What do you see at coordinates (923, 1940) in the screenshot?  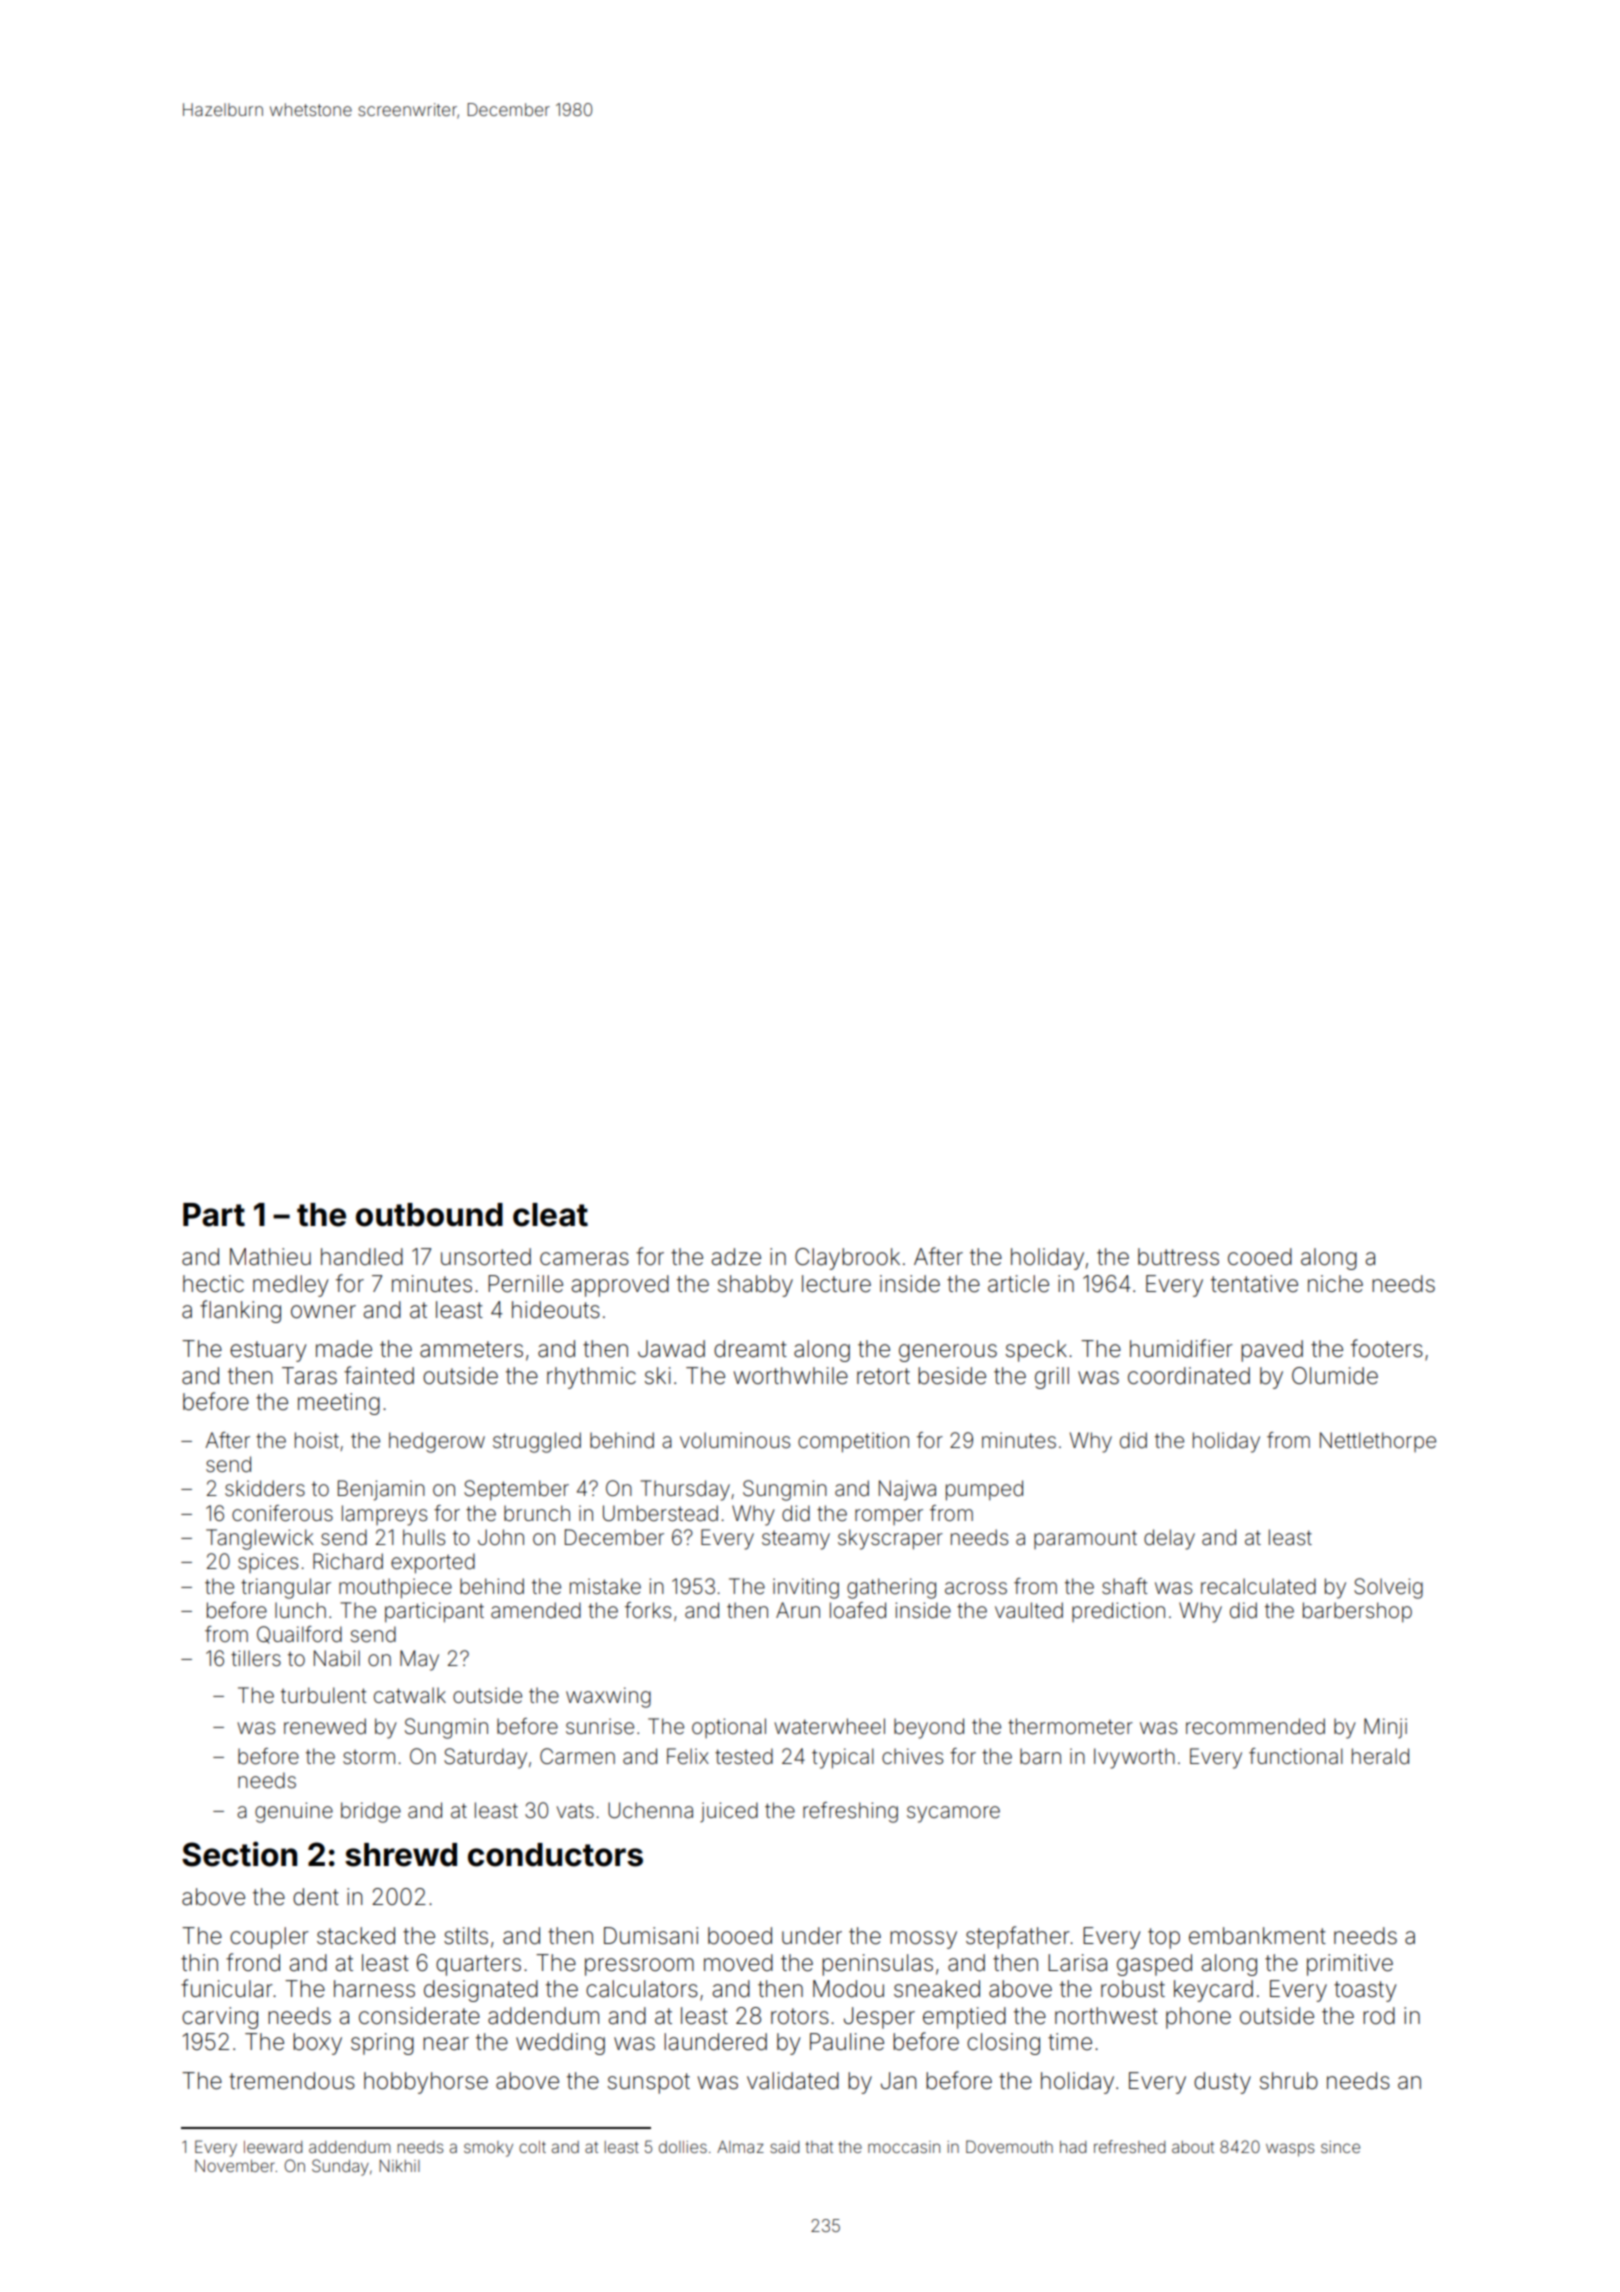 I see `mossy` at bounding box center [923, 1940].
